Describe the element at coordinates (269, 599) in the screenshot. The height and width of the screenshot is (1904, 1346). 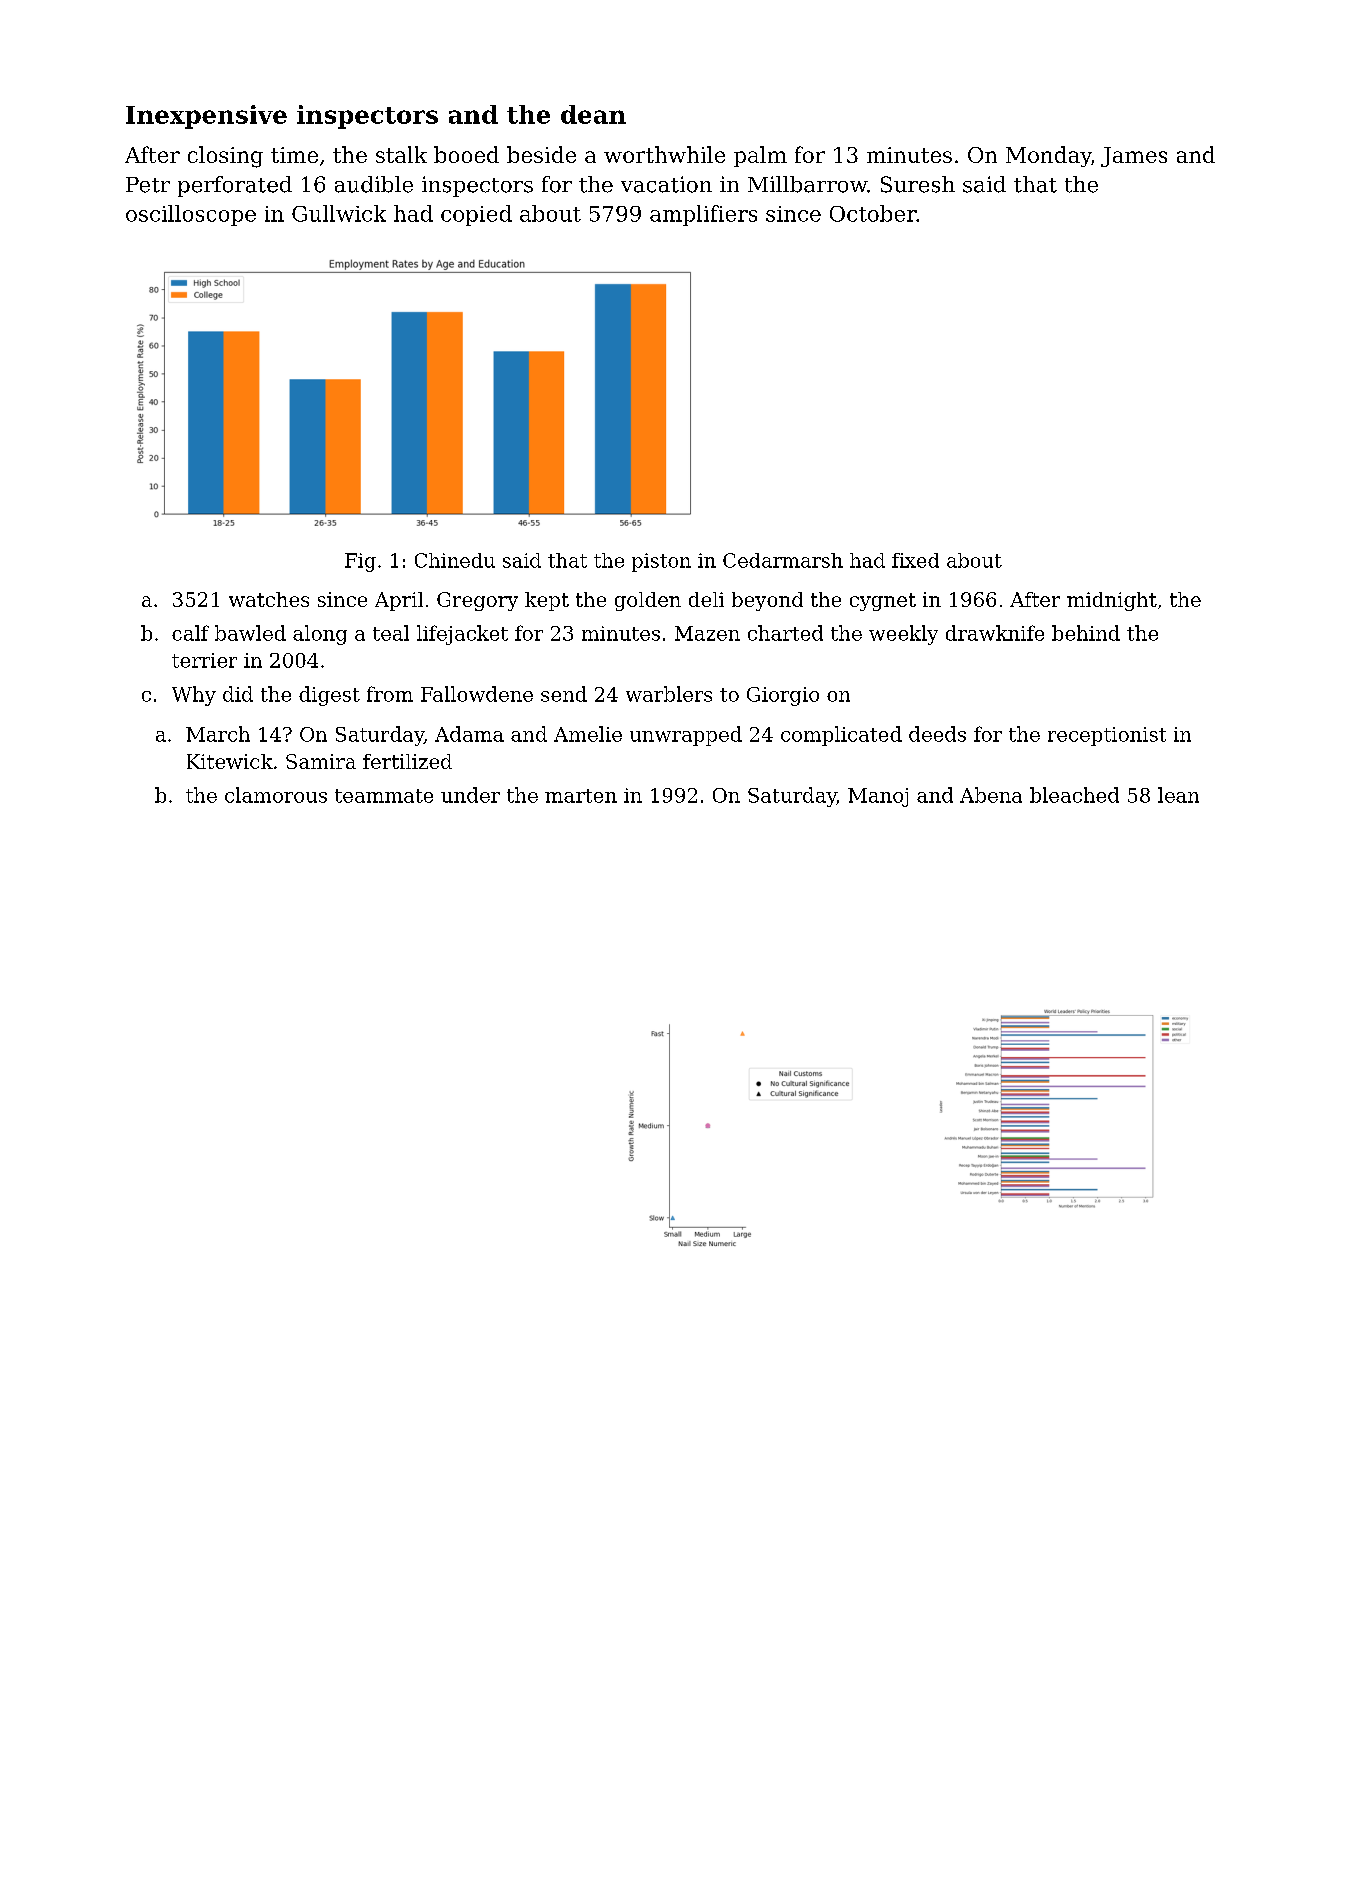
I see `watches` at that location.
